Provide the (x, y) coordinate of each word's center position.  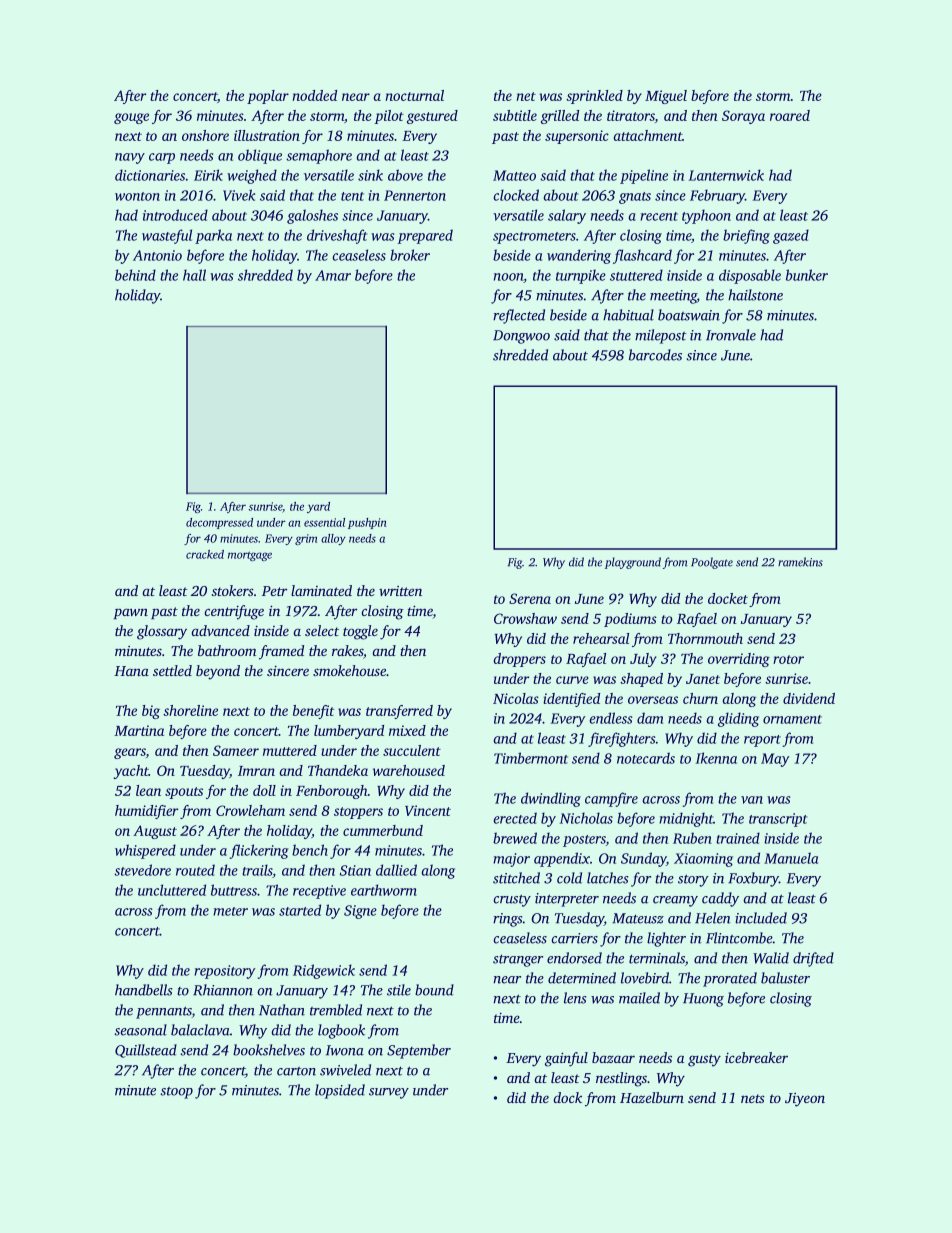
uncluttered (172, 890)
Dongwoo (521, 337)
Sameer (236, 750)
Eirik (208, 175)
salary (567, 216)
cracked (205, 554)
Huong (703, 1000)
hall (194, 275)
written (400, 591)
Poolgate (712, 563)
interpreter (567, 900)
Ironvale (731, 335)
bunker (807, 275)
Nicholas (586, 818)
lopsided (340, 1091)
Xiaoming (703, 860)
